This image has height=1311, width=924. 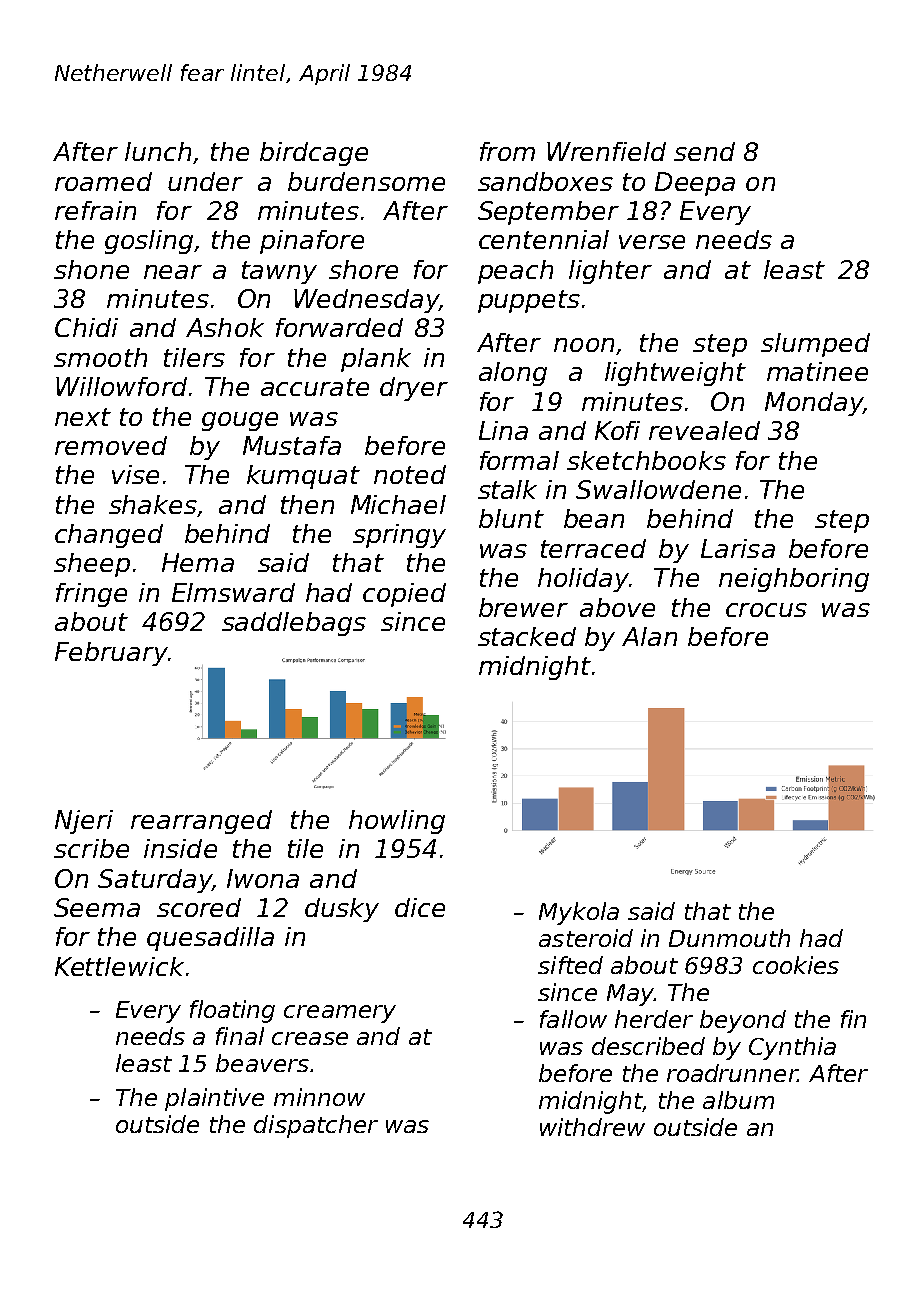 What do you see at coordinates (527, 636) in the image?
I see `stacked` at bounding box center [527, 636].
